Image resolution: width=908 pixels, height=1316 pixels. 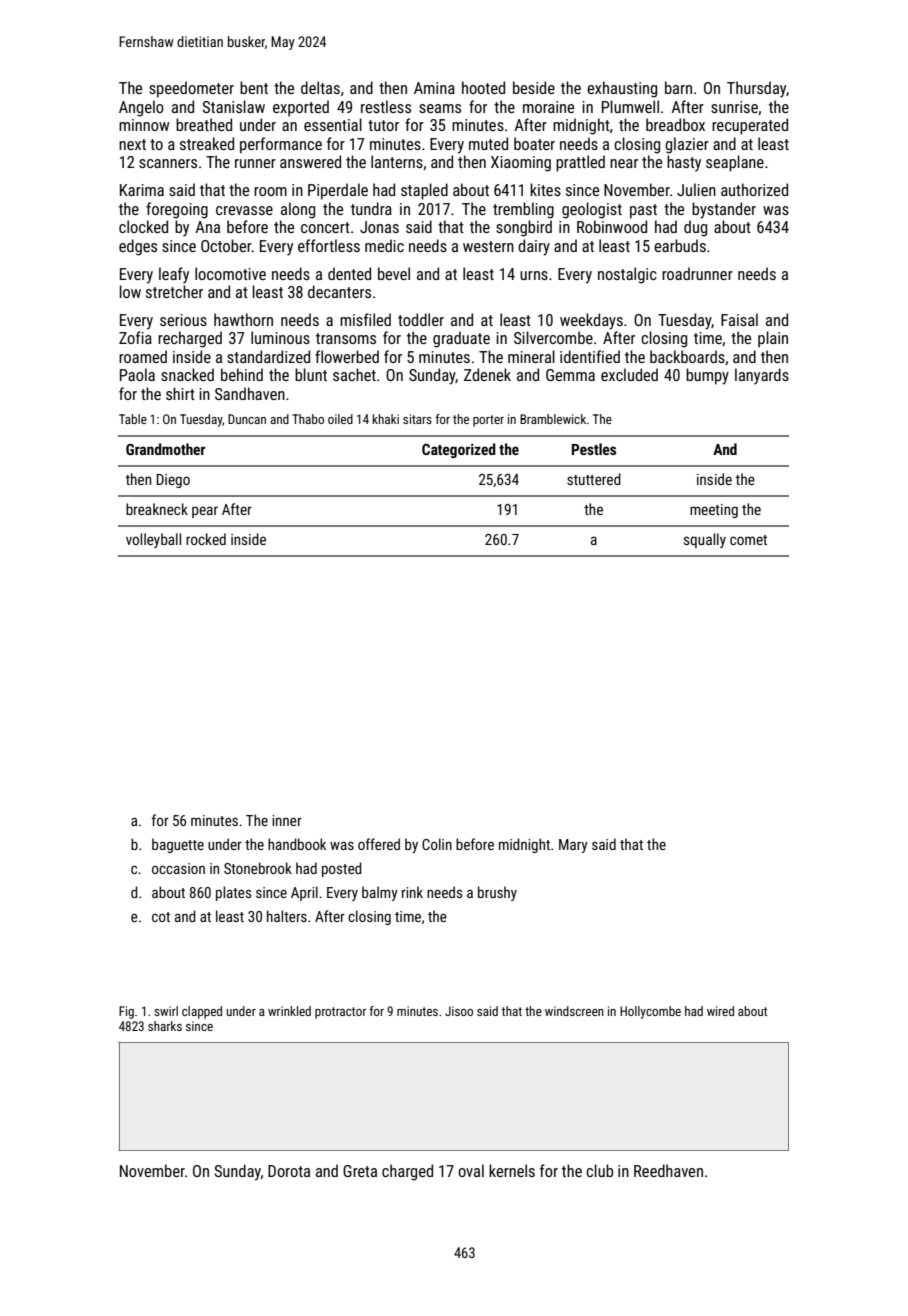 I want to click on bent, so click(x=254, y=87).
